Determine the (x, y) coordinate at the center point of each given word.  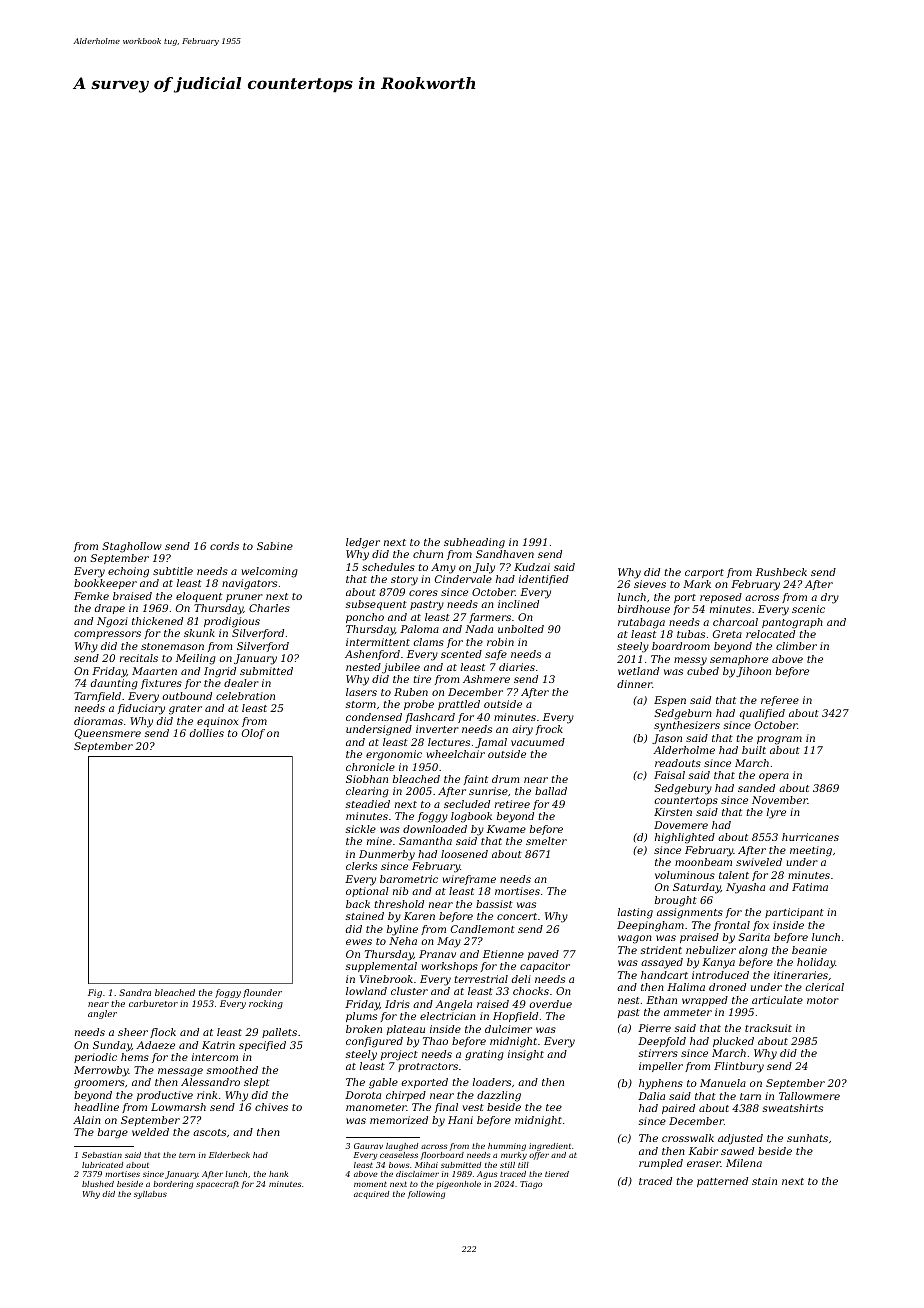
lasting (635, 913)
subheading (474, 543)
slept (257, 1083)
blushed (98, 1184)
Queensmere (107, 734)
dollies (207, 733)
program (779, 740)
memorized (399, 1120)
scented (461, 654)
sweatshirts (792, 1108)
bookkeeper (105, 584)
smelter (546, 841)
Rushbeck (781, 572)
